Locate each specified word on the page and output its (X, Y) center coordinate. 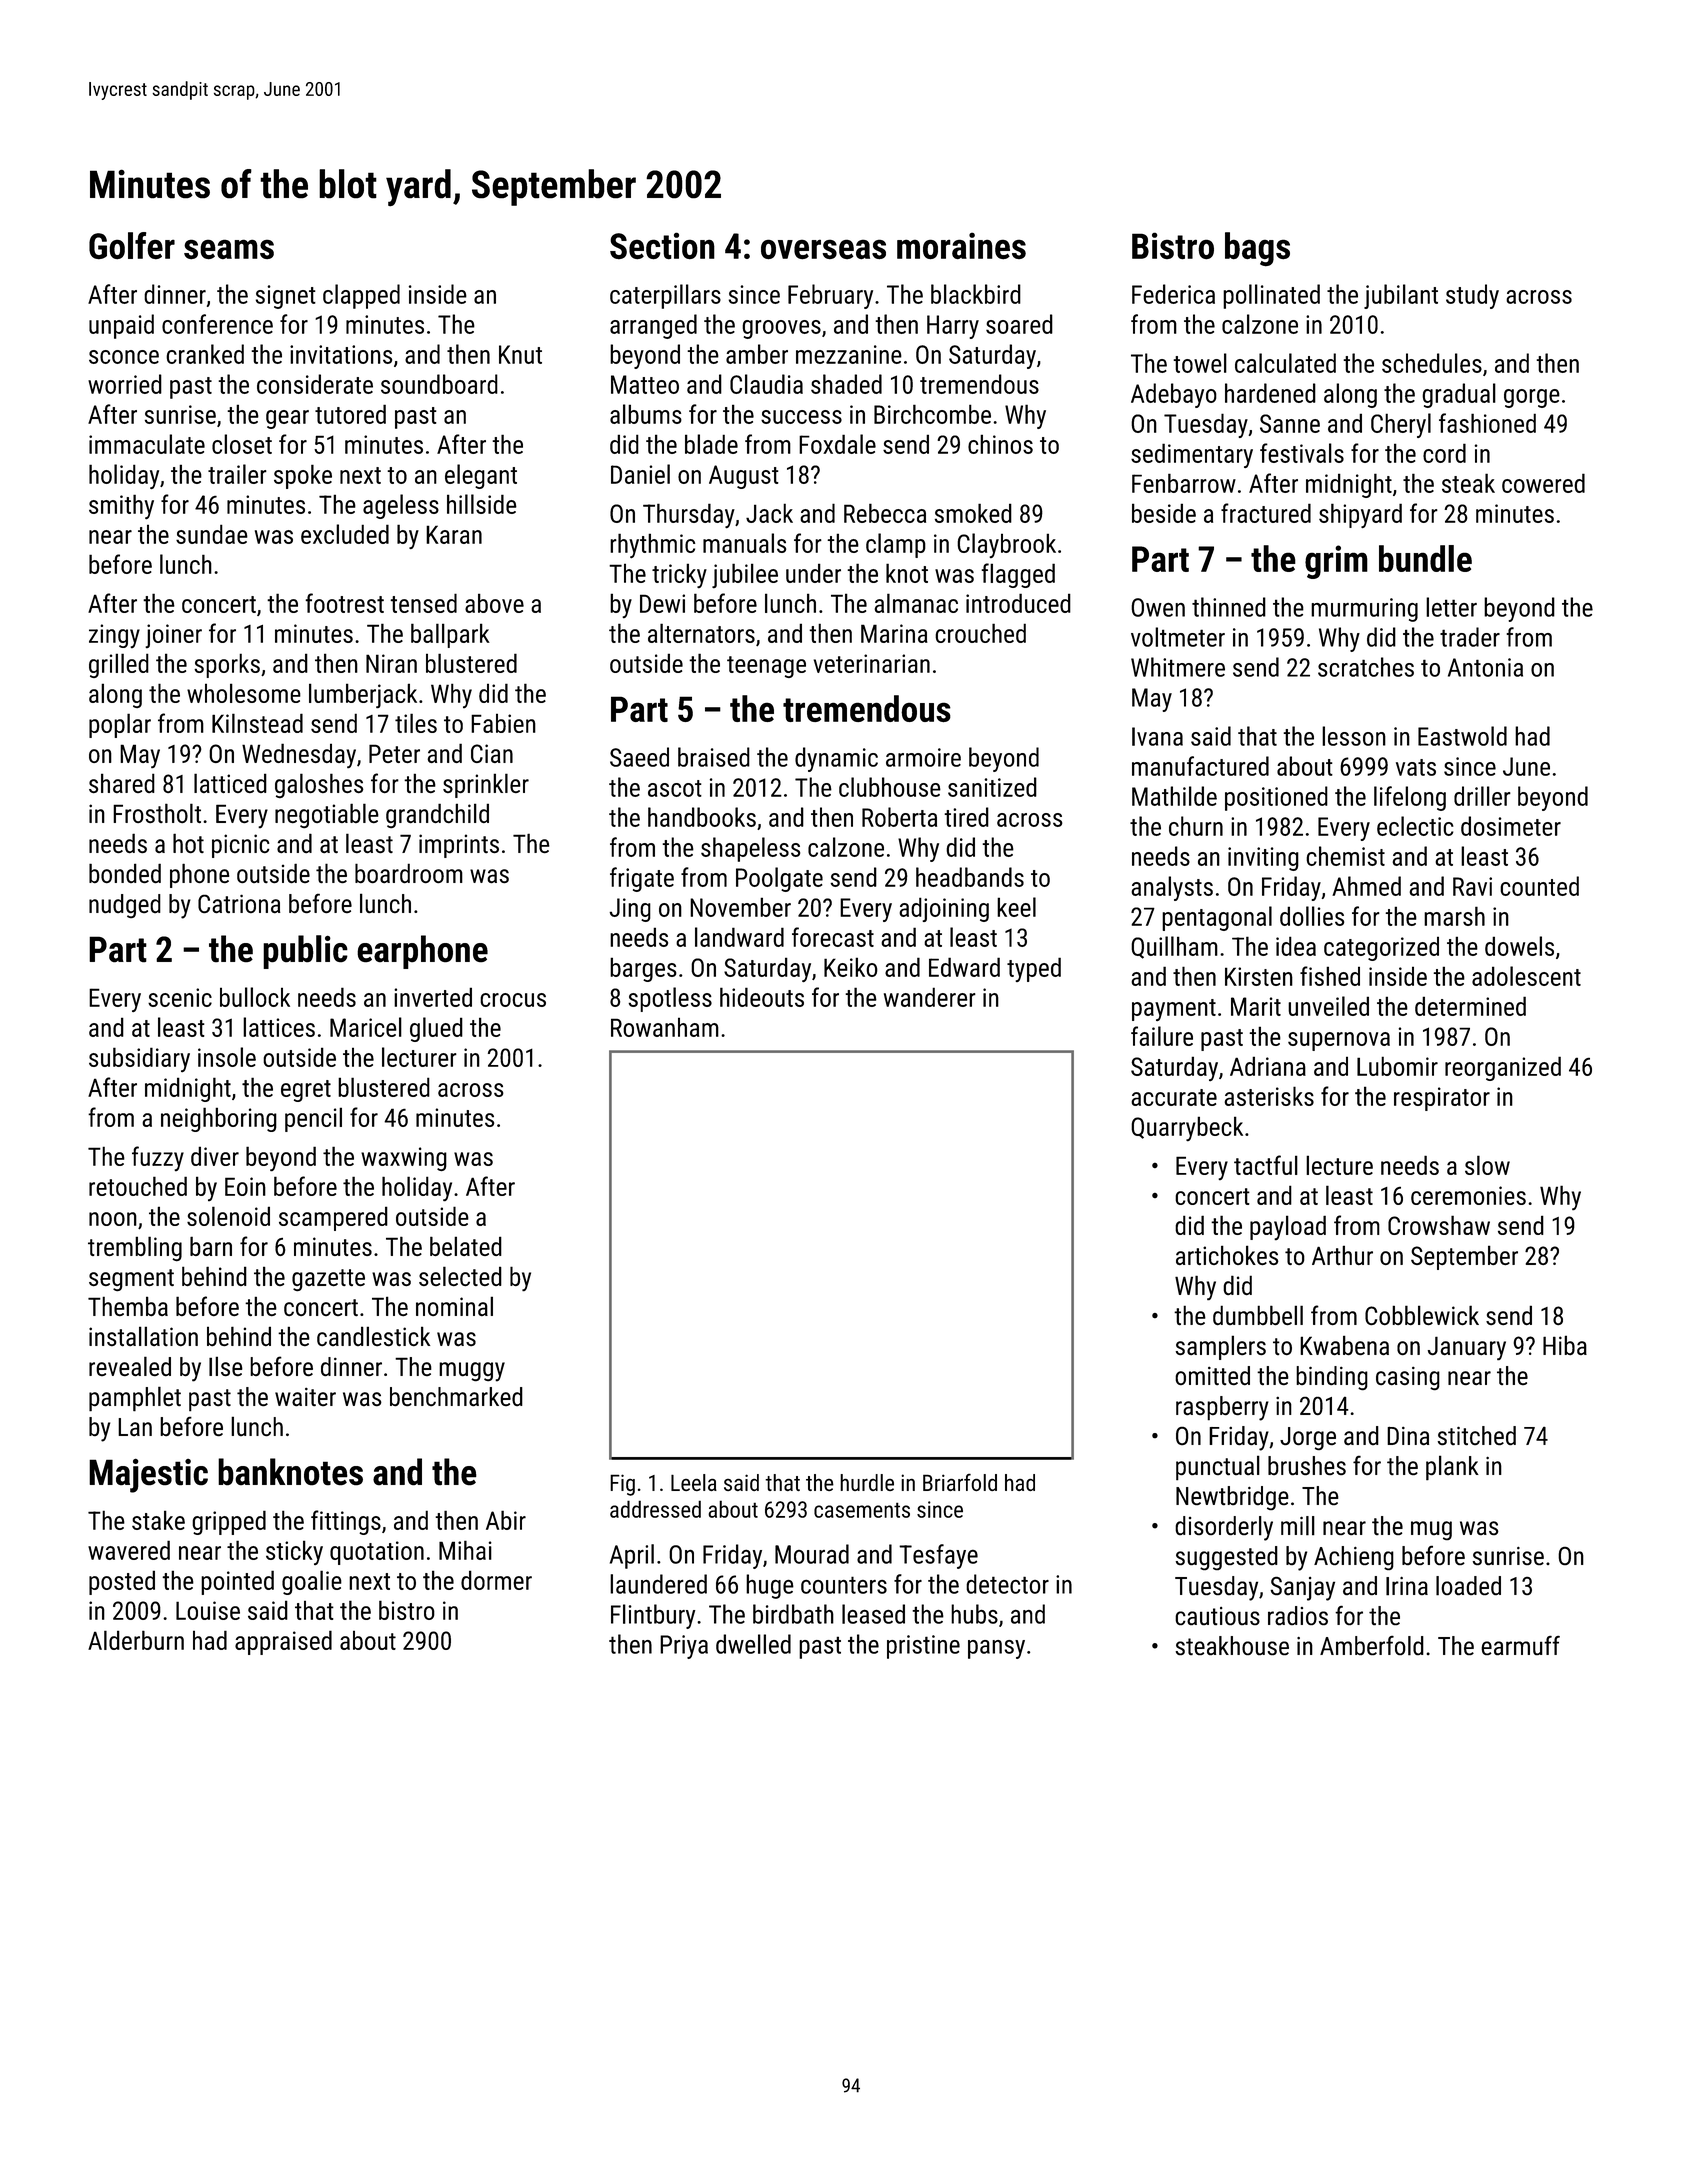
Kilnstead (257, 723)
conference (217, 324)
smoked (973, 513)
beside (1164, 513)
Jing (630, 910)
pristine (923, 1647)
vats (1416, 767)
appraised (283, 1642)
